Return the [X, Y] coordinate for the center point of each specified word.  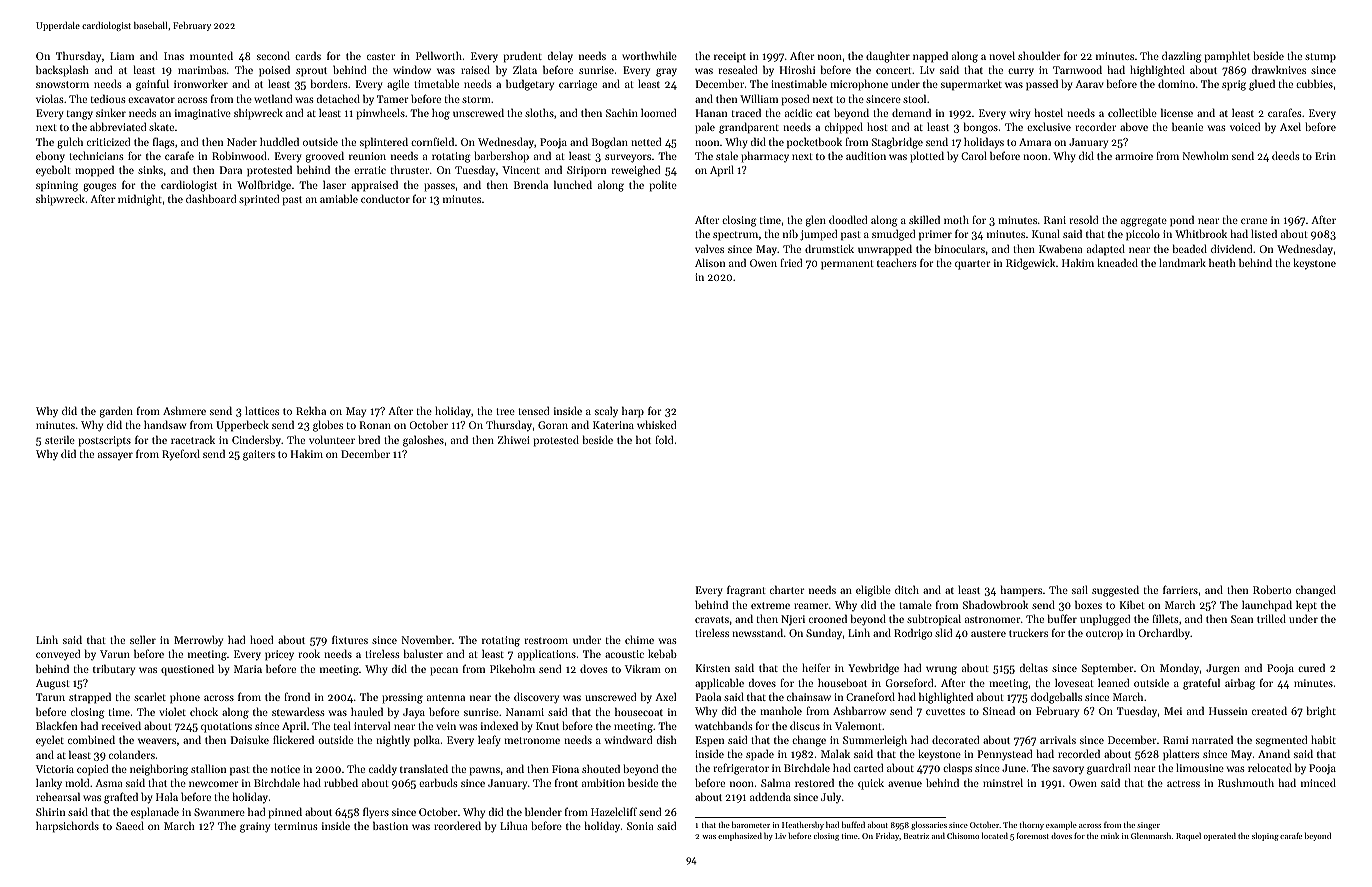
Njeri [793, 620]
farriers [1180, 589]
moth [956, 219]
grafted [121, 798]
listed [1264, 233]
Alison [710, 262]
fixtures [350, 639]
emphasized [740, 836]
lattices [262, 410]
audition [866, 155]
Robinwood [239, 155]
